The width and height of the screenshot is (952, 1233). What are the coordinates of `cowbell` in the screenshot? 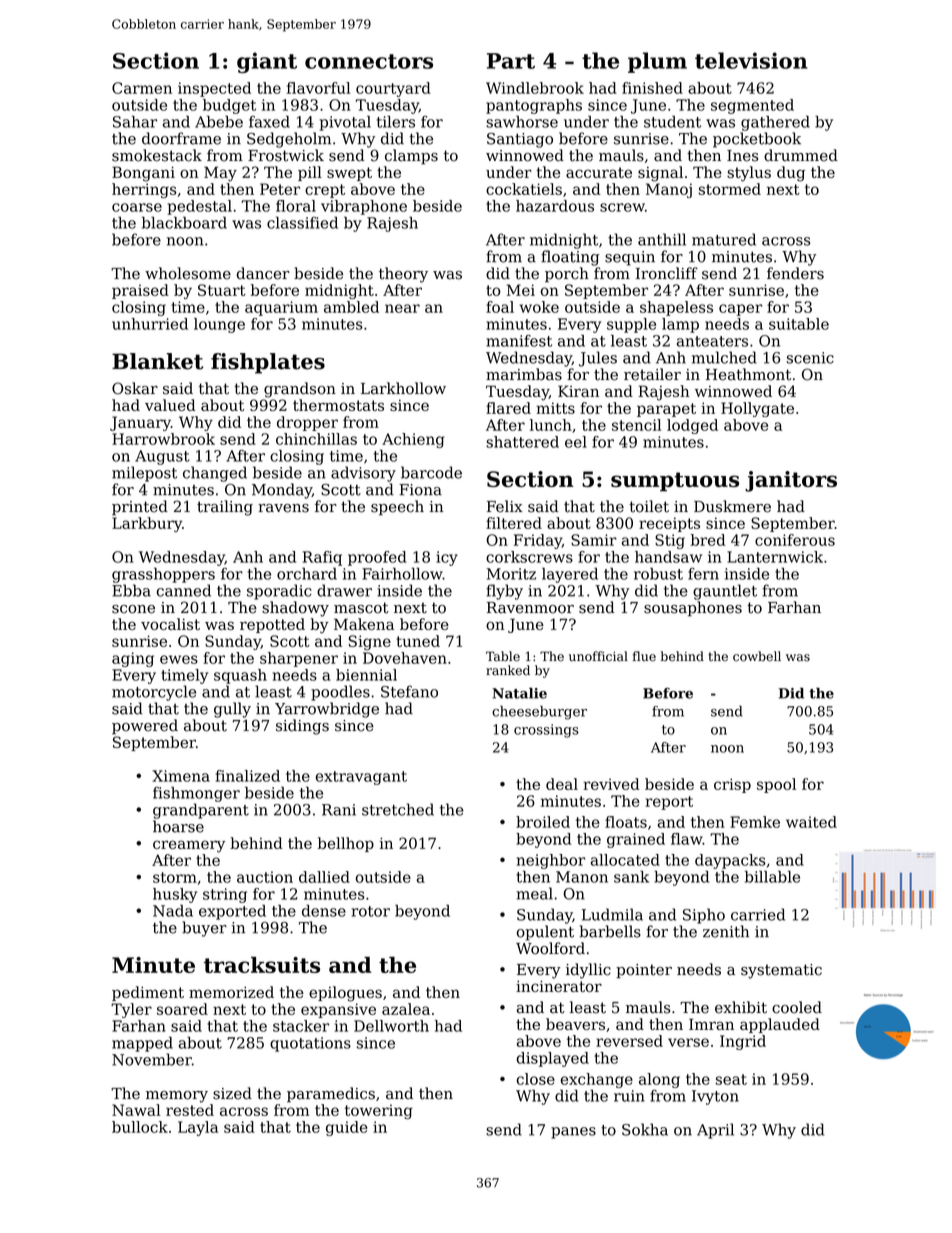 It's located at (757, 656).
